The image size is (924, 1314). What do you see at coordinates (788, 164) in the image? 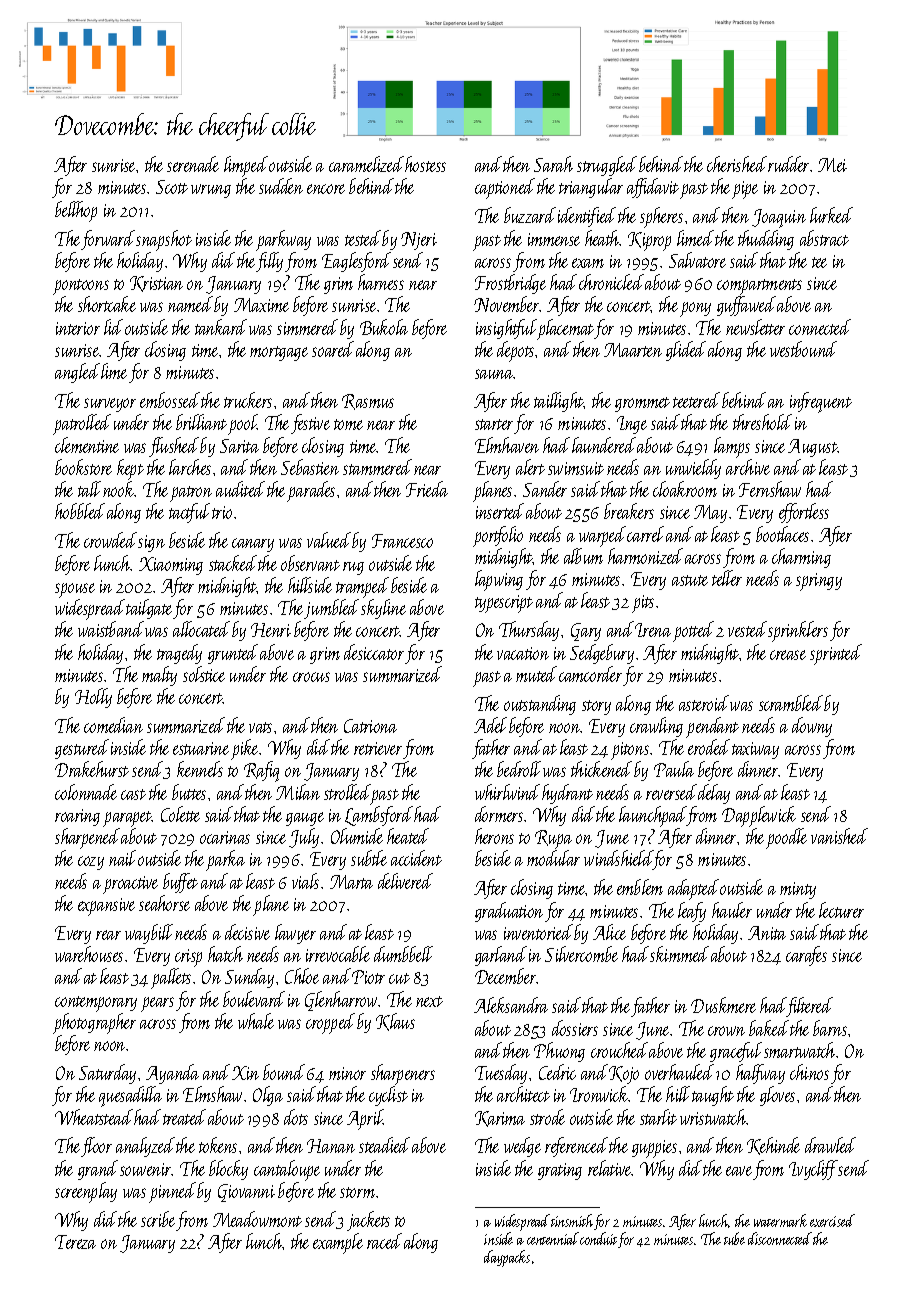
I see `rudder` at bounding box center [788, 164].
